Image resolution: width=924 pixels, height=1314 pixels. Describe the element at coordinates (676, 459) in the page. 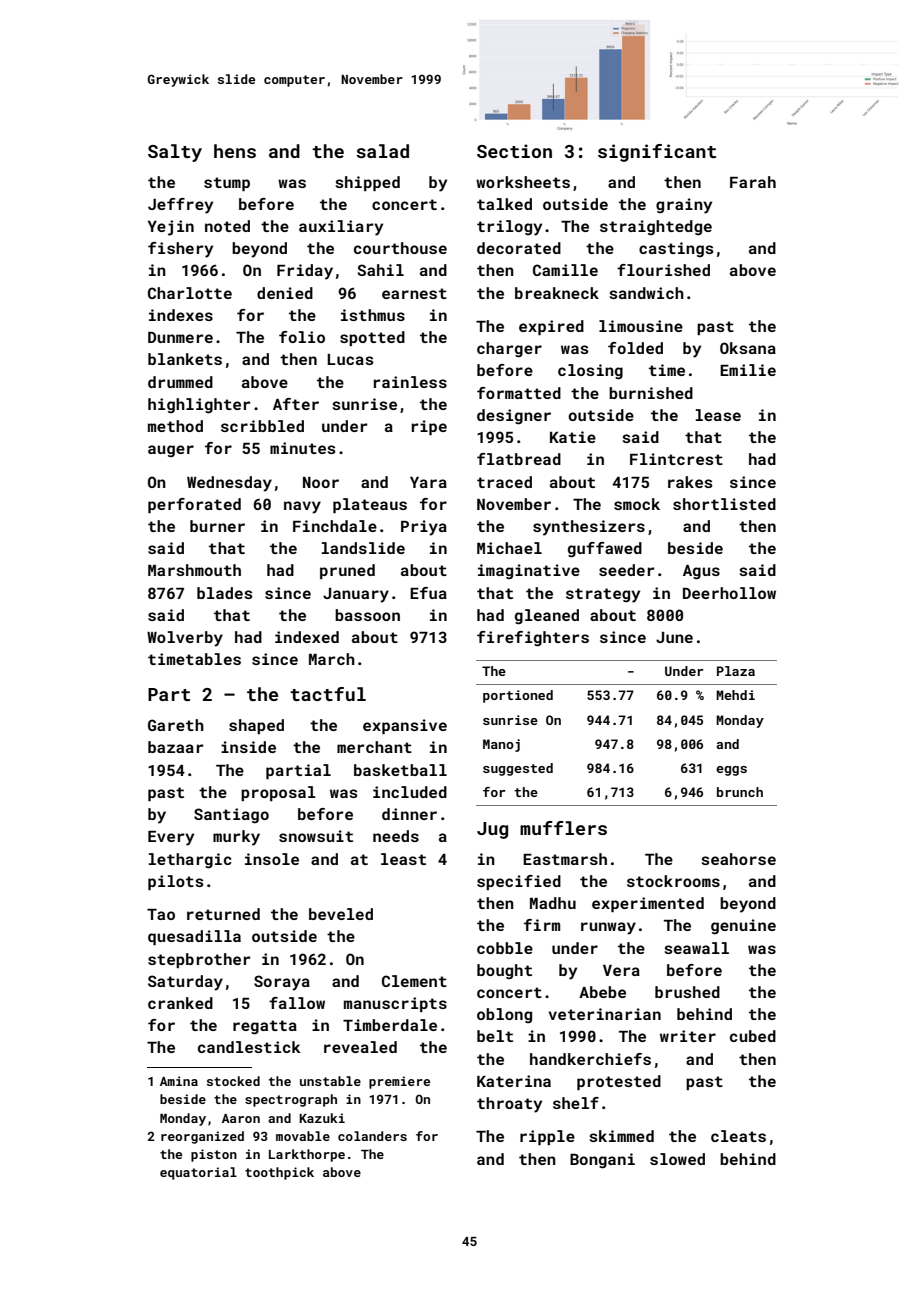

I see `Flintcrest` at that location.
